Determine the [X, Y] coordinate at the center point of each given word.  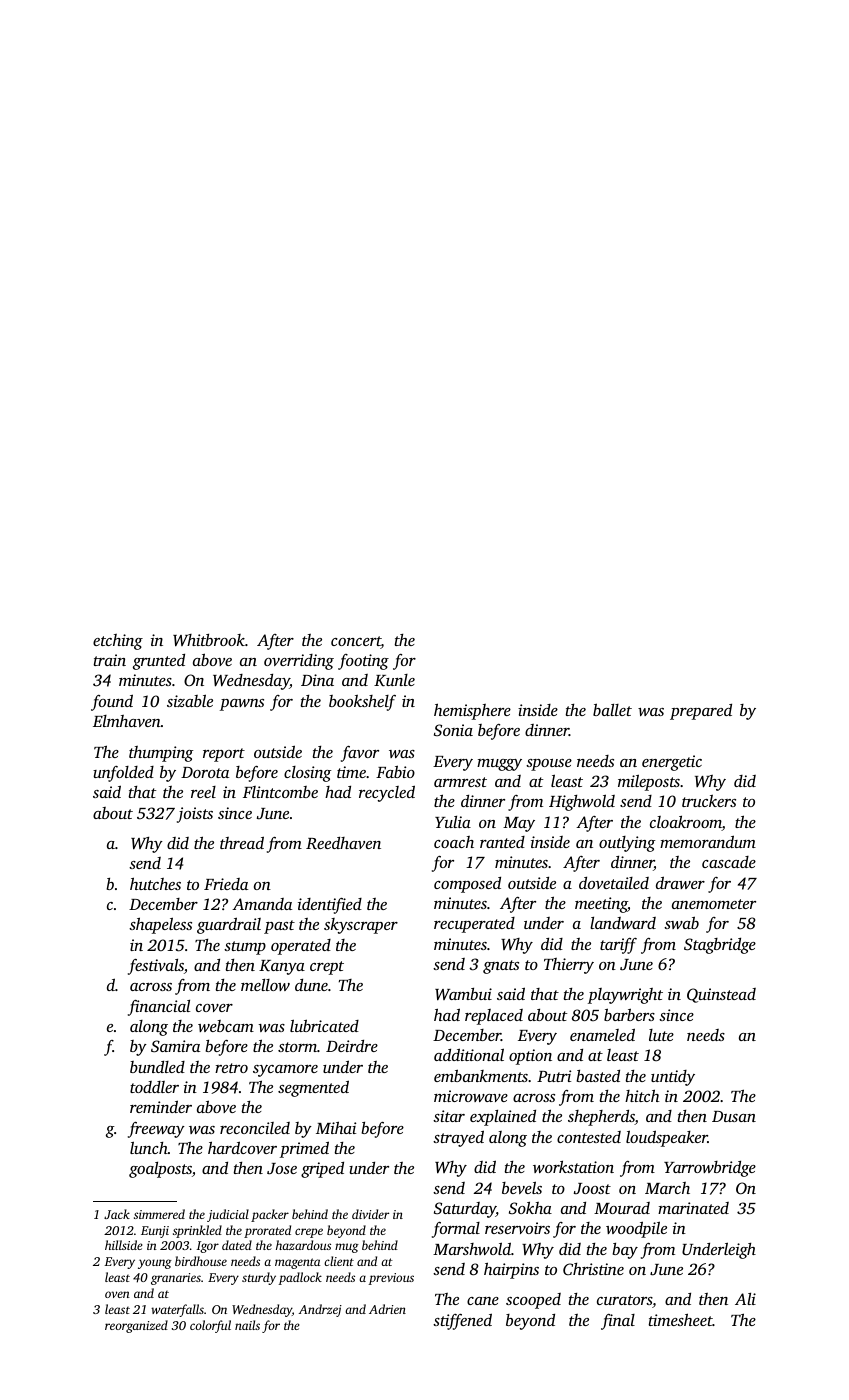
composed [467, 885]
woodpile [636, 1229]
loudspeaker [667, 1138]
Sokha [530, 1207]
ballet [612, 709]
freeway [156, 1130]
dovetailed [614, 883]
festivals [156, 967]
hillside [124, 1245]
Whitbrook [209, 640]
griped [322, 1170]
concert [356, 642]
